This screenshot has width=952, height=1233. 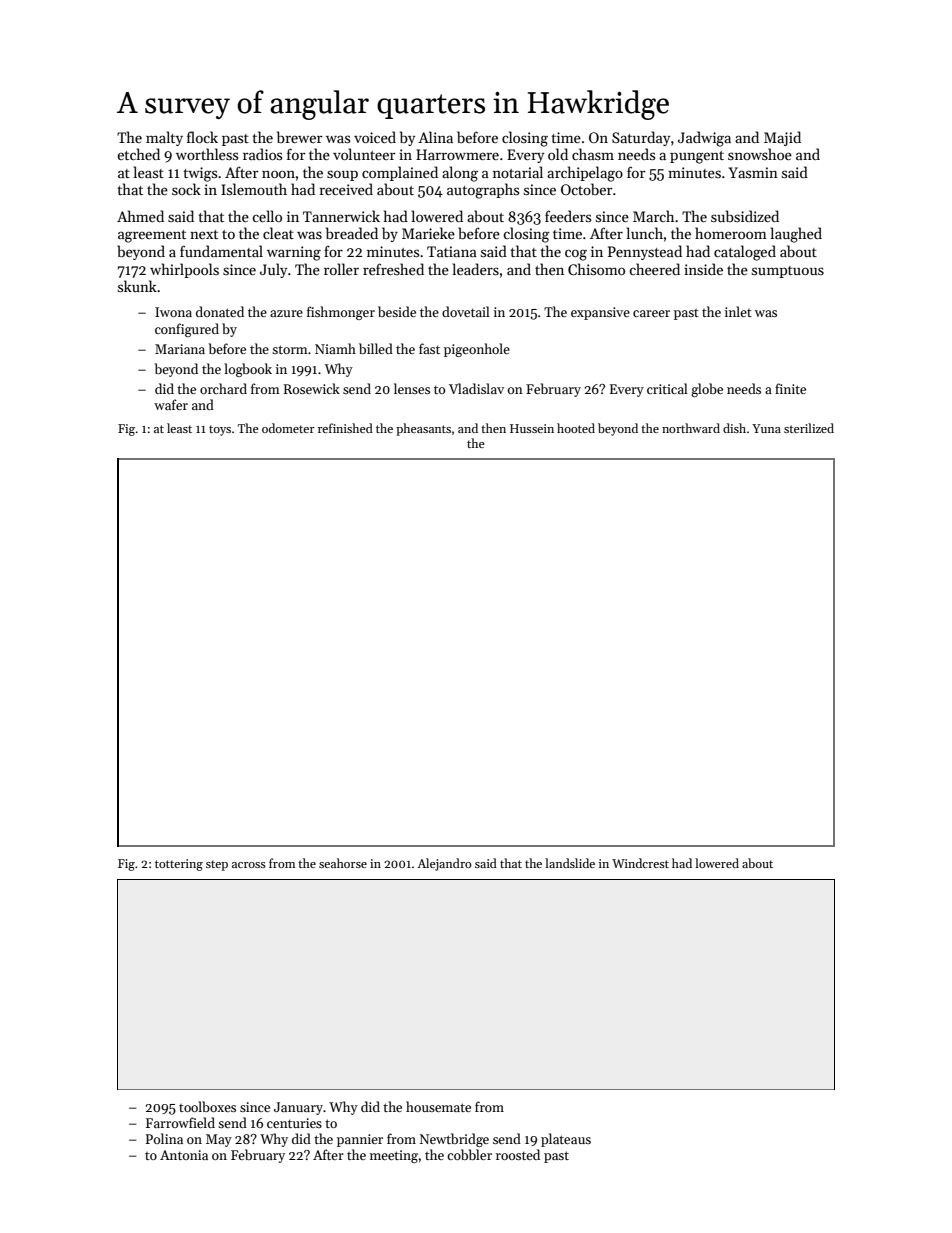 I want to click on housemate, so click(x=438, y=1106).
